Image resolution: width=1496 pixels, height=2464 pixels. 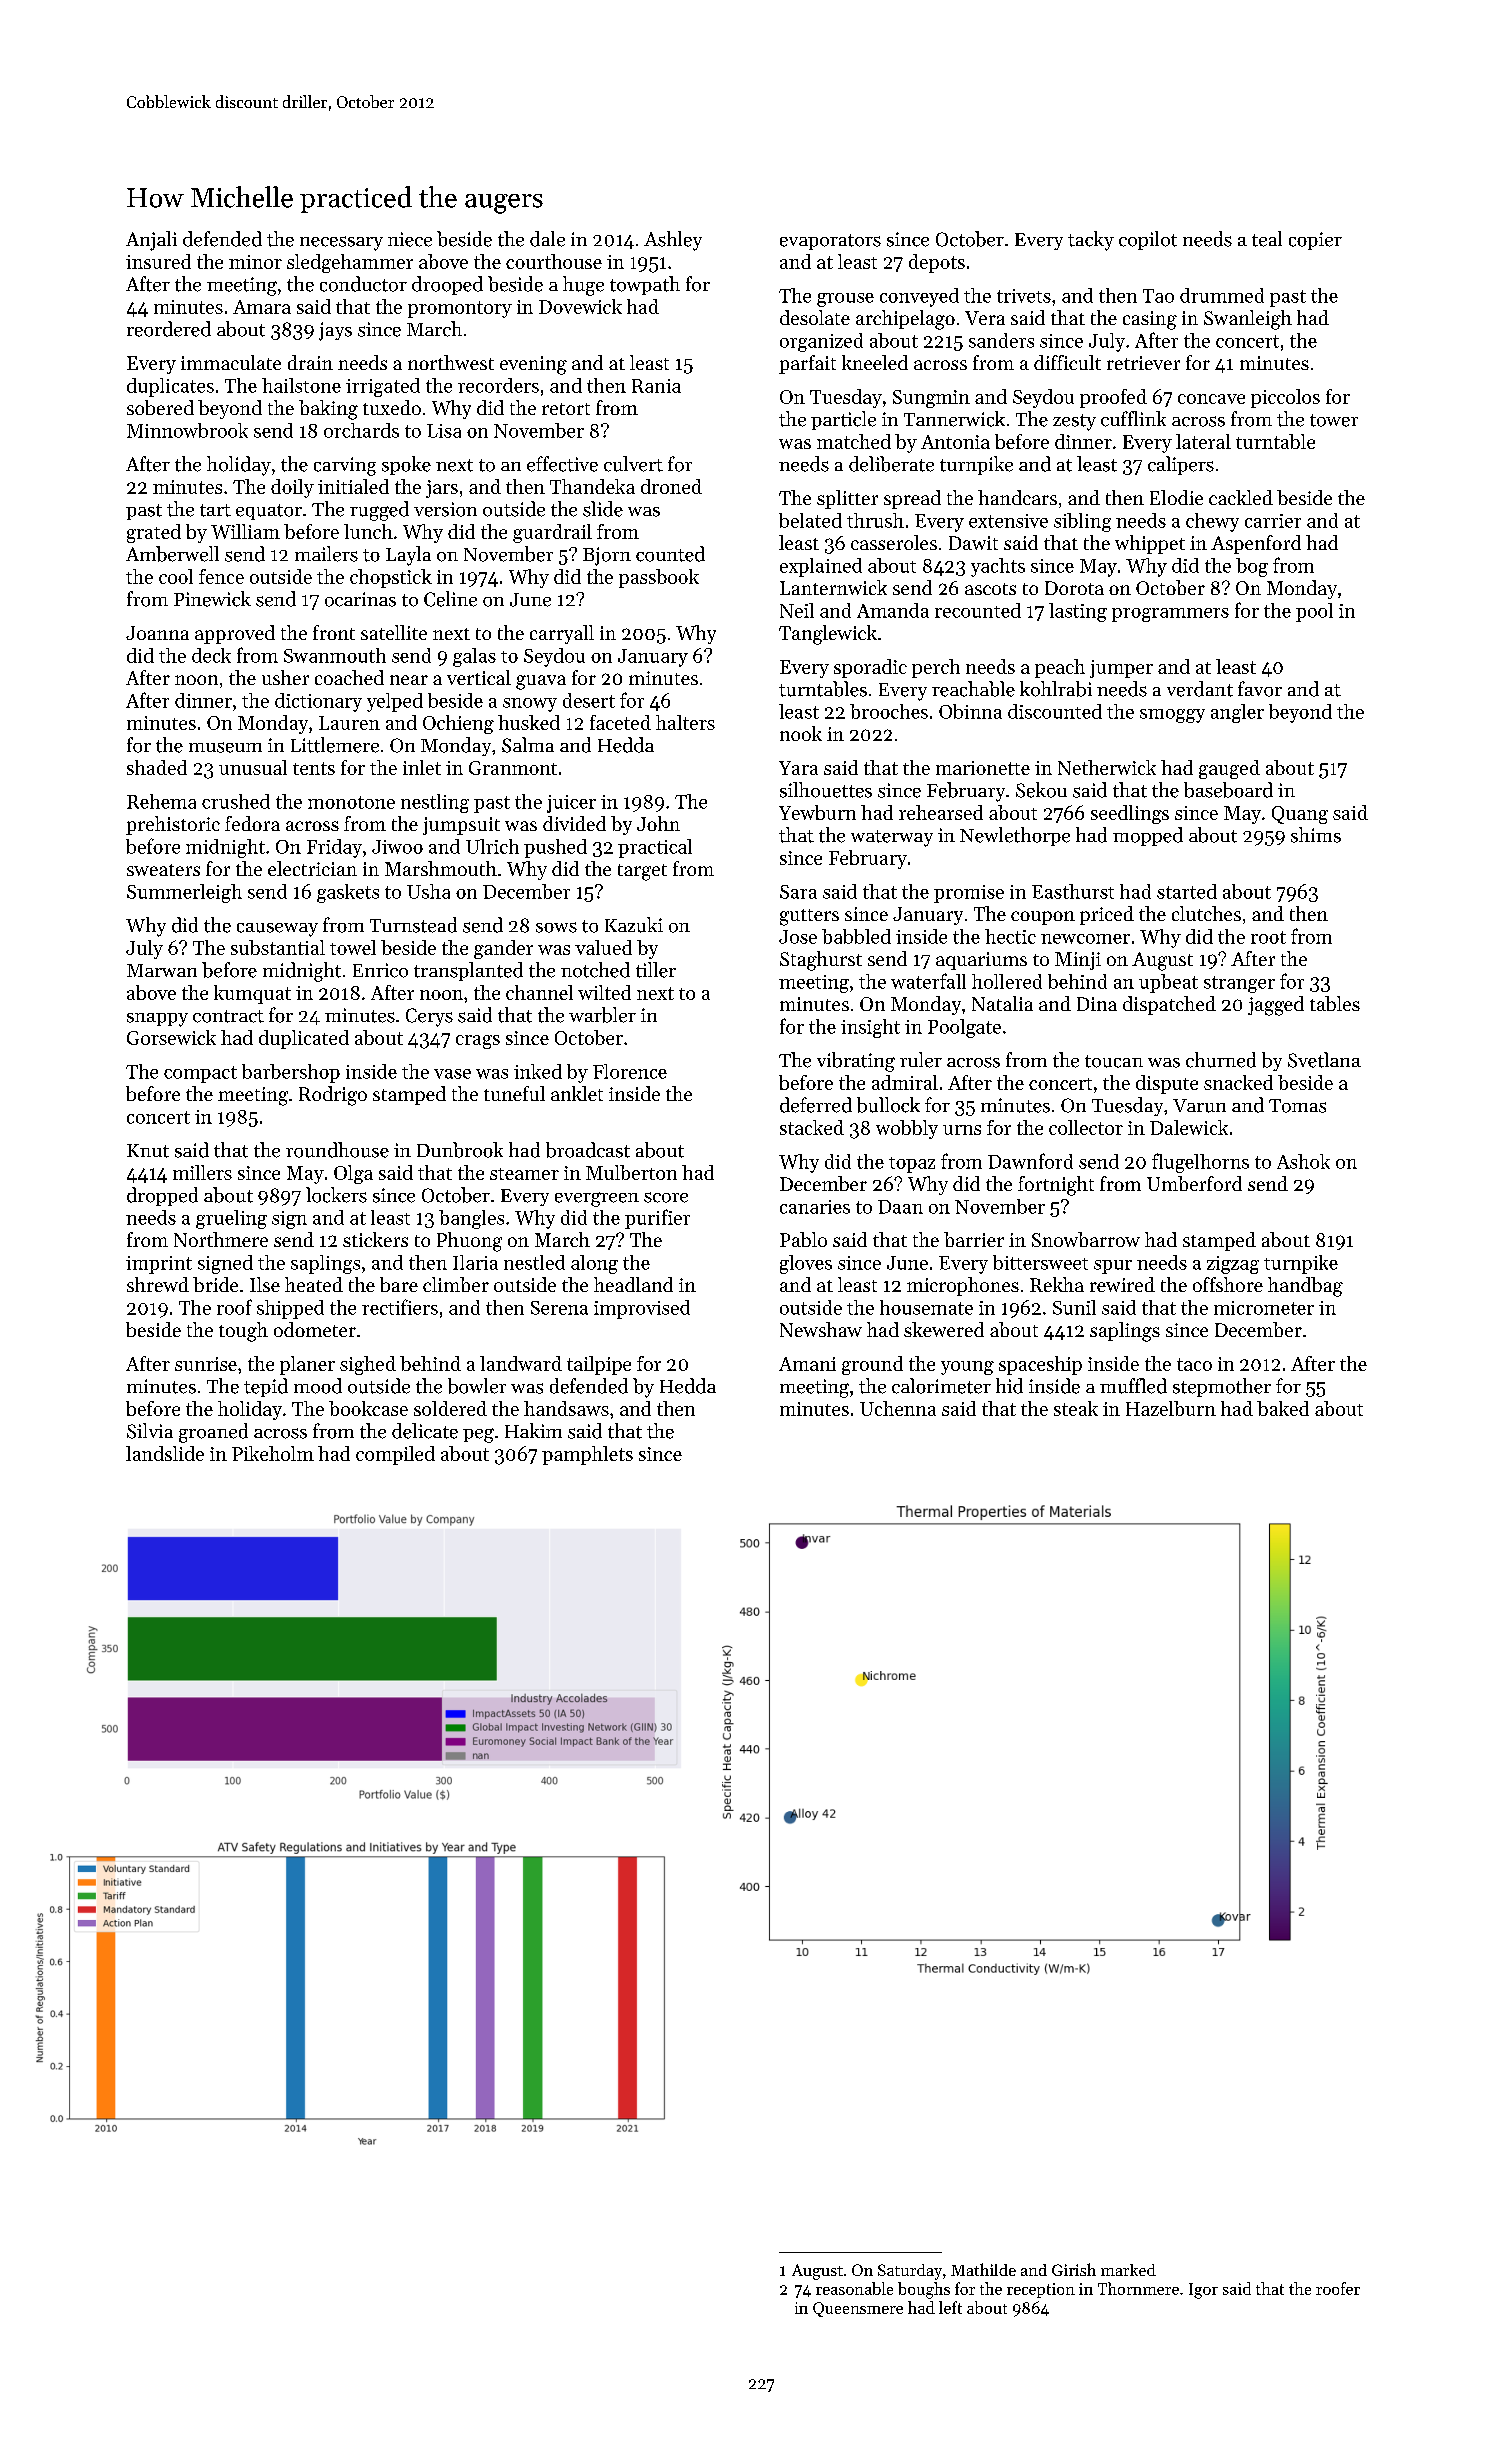 I want to click on baked, so click(x=1283, y=1408).
